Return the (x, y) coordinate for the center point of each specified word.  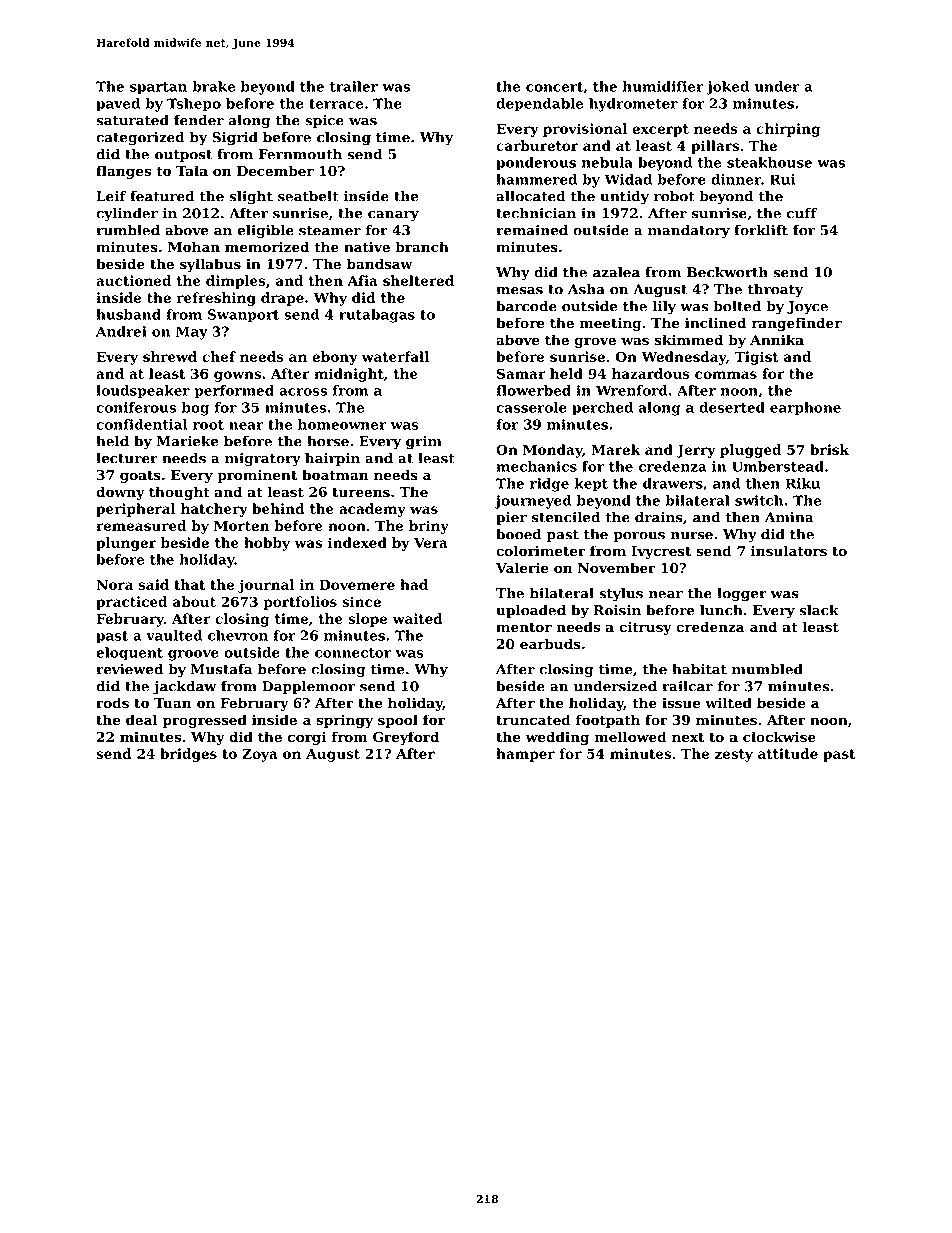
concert (554, 87)
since (361, 601)
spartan (158, 88)
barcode (526, 306)
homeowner (342, 424)
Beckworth (727, 272)
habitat (699, 669)
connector (353, 653)
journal (266, 586)
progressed (205, 721)
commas (726, 375)
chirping (788, 130)
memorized (267, 247)
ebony (335, 358)
